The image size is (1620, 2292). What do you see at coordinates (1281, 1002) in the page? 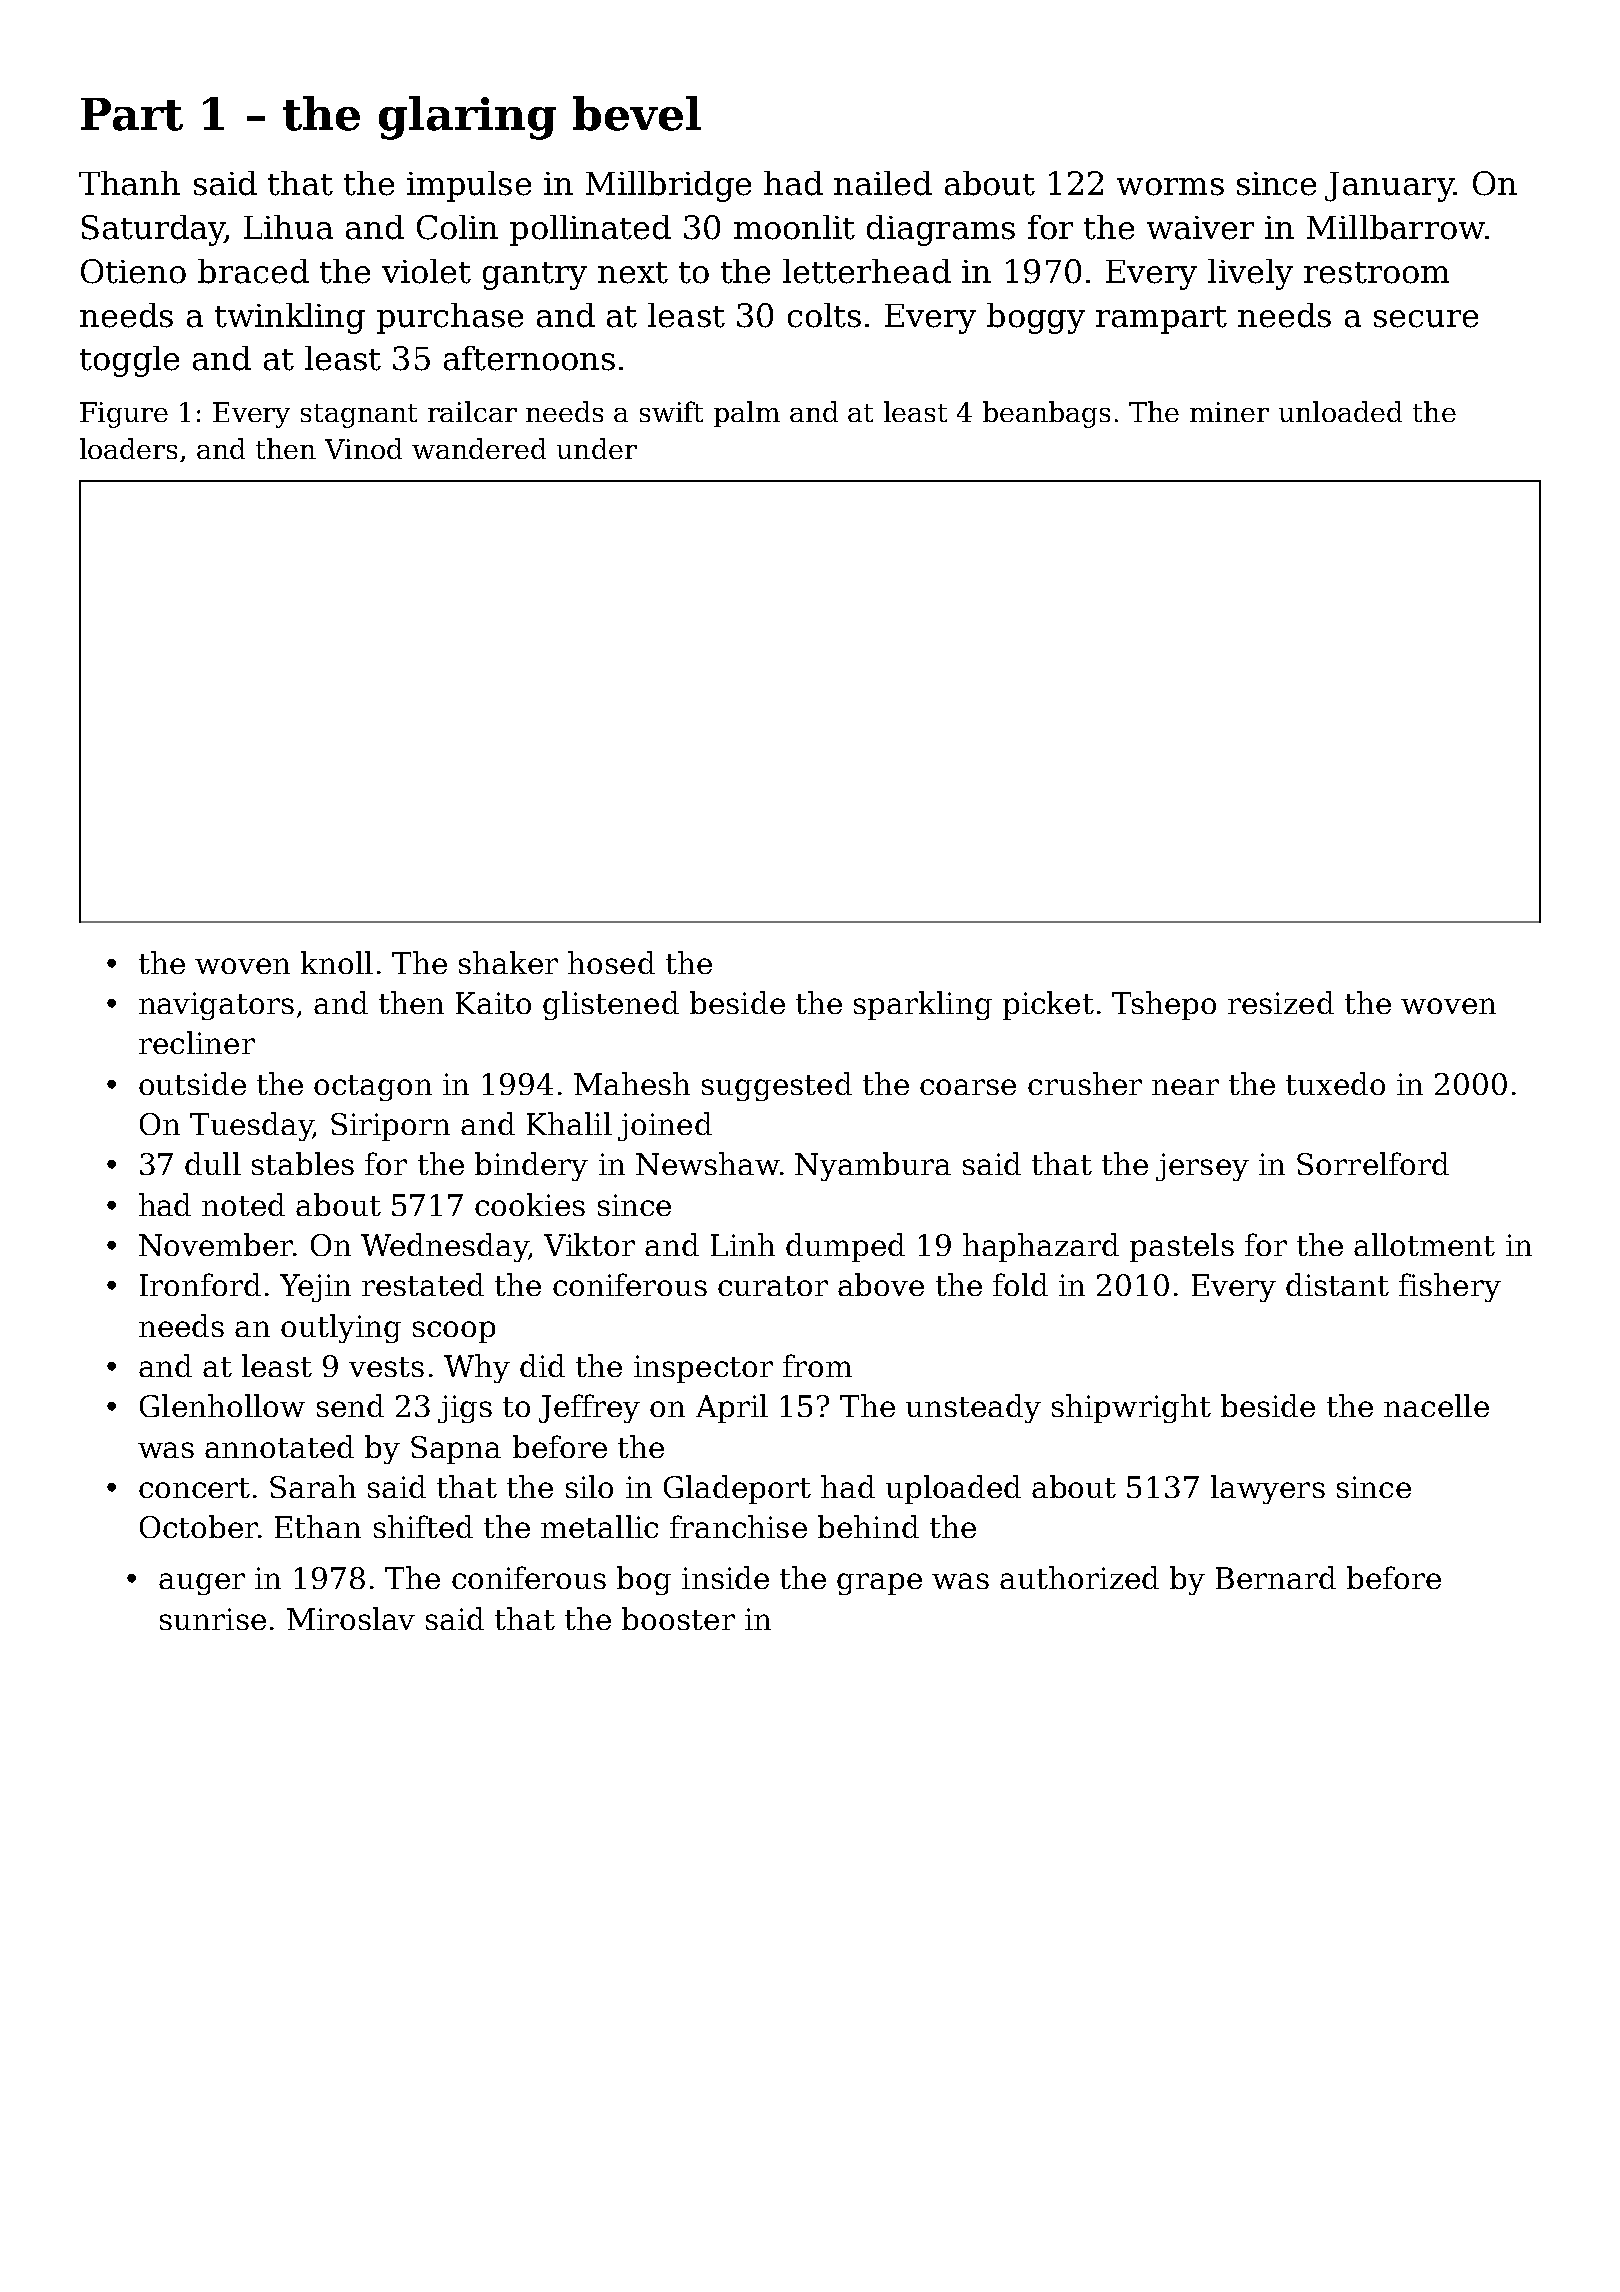
I see `resized` at bounding box center [1281, 1002].
